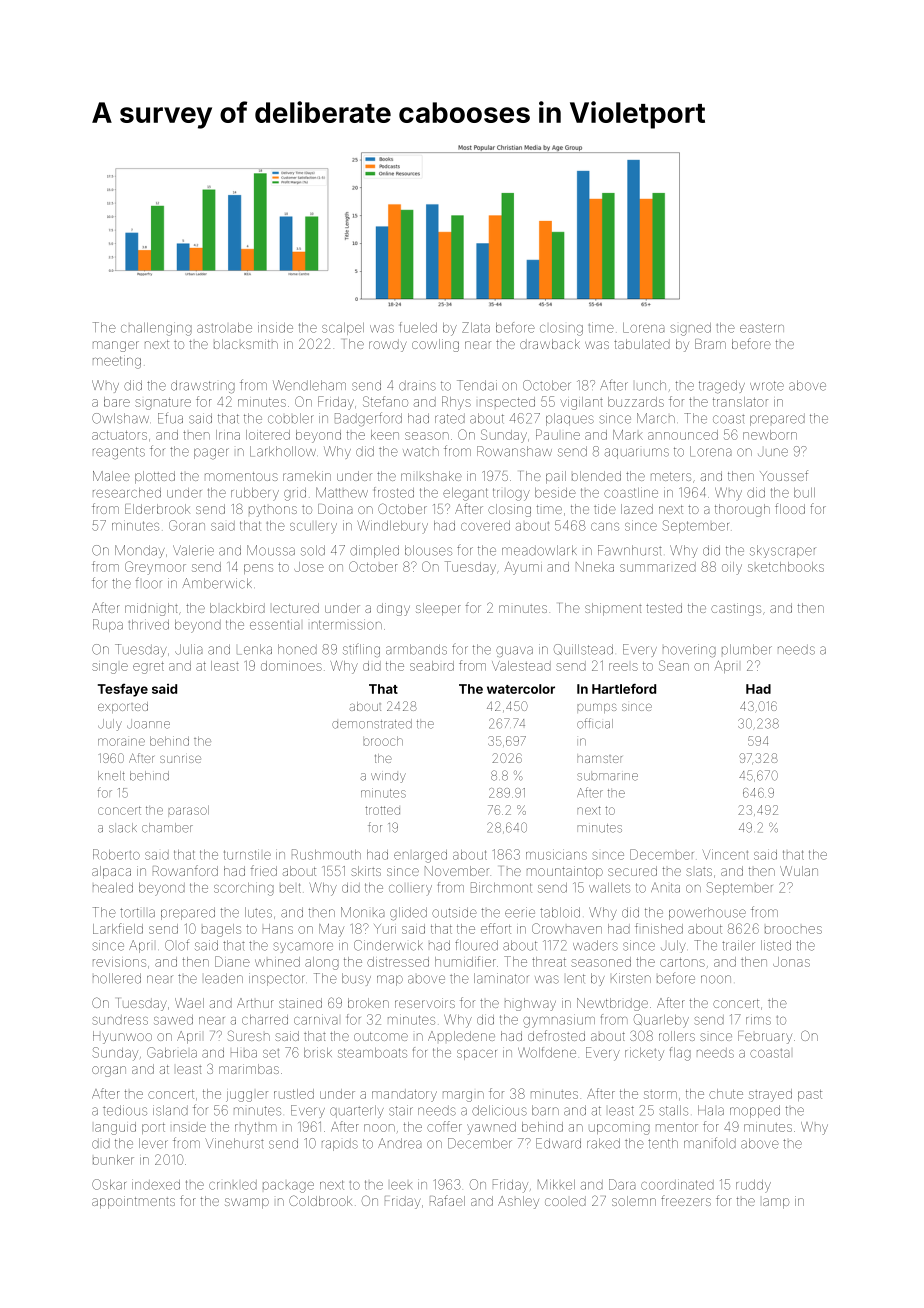 The width and height of the document is (924, 1308). Describe the element at coordinates (273, 511) in the document. I see `pythons` at that location.
